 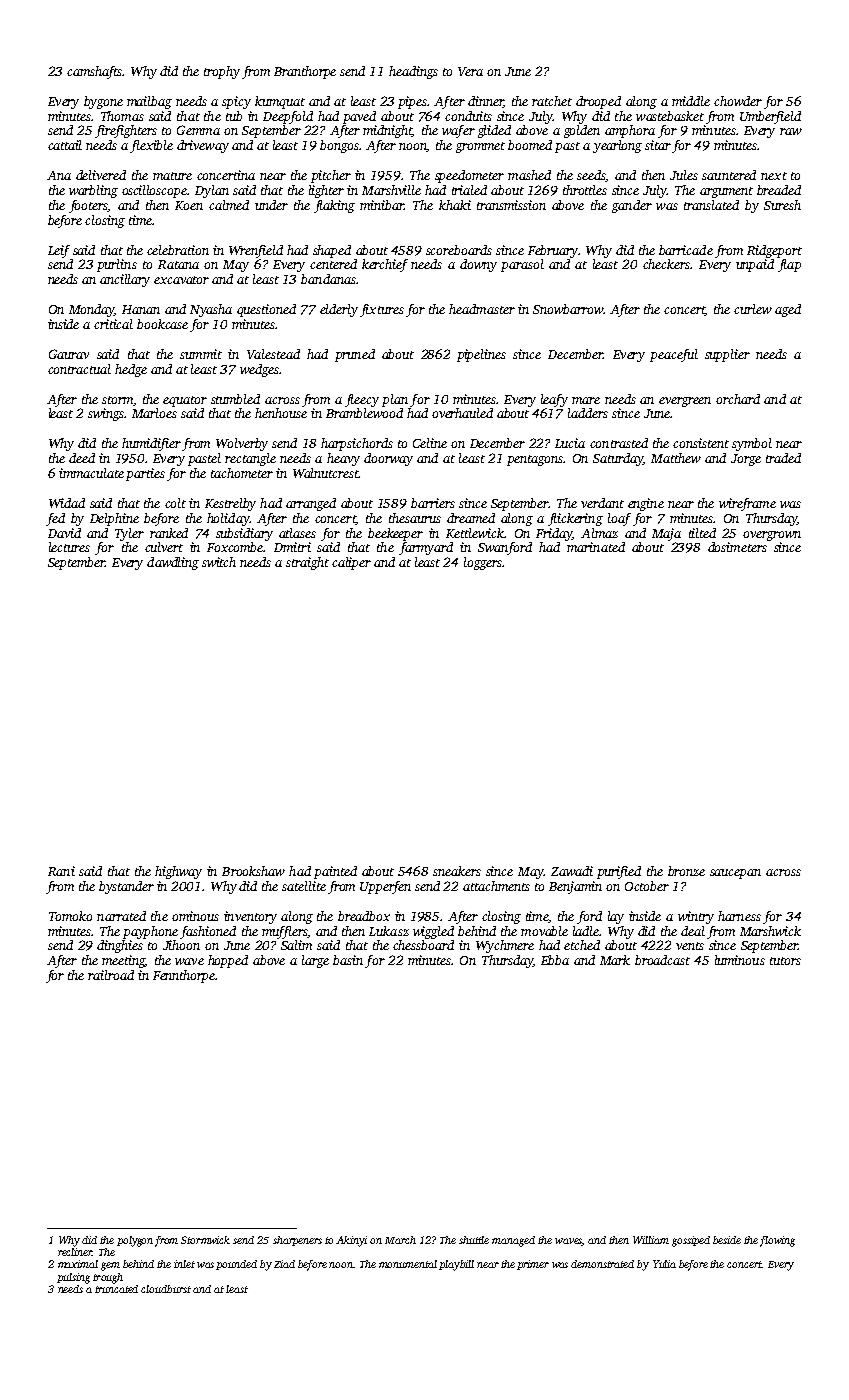 What do you see at coordinates (691, 101) in the page?
I see `middle` at bounding box center [691, 101].
